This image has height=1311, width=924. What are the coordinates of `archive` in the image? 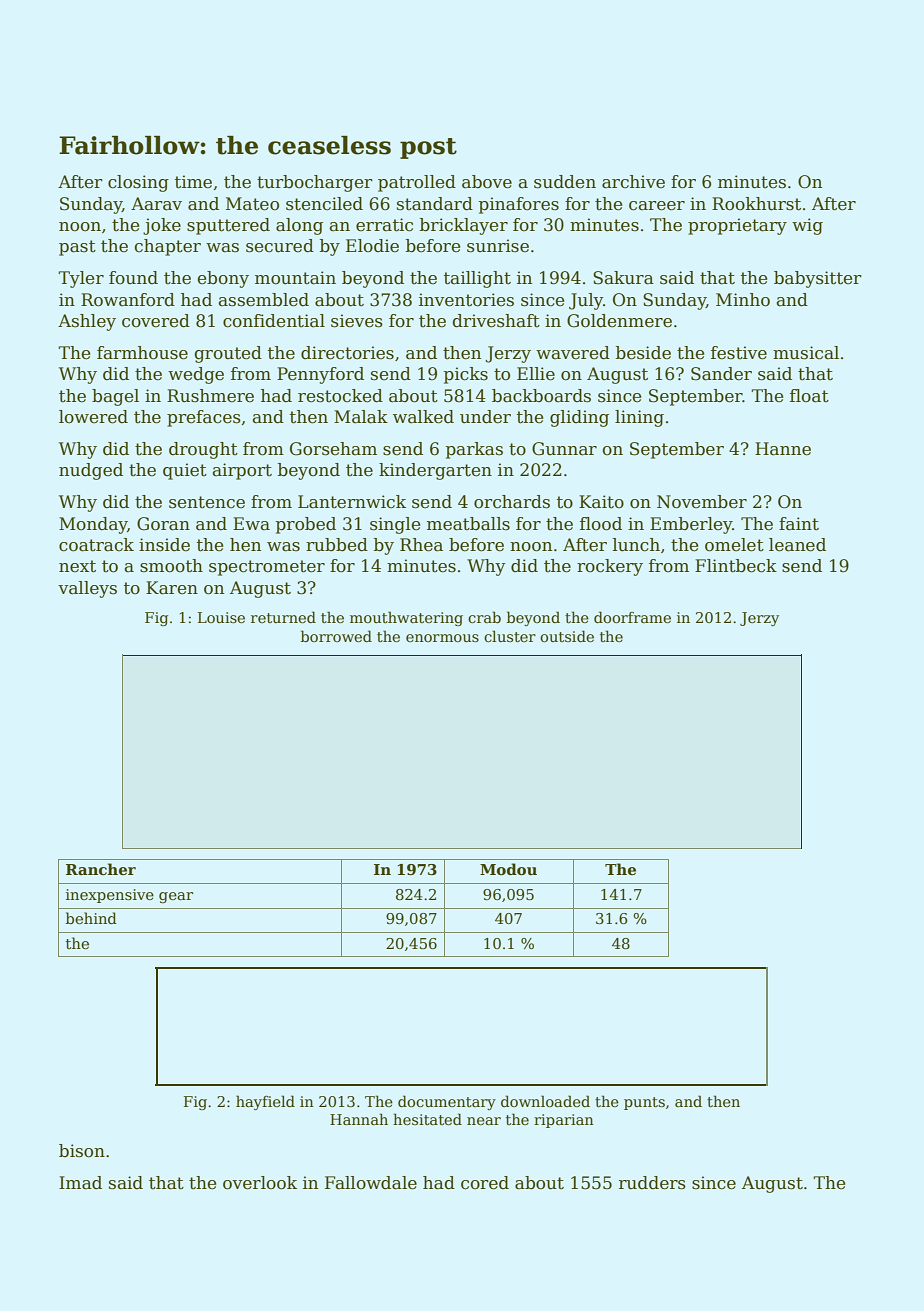 It's located at (633, 182).
